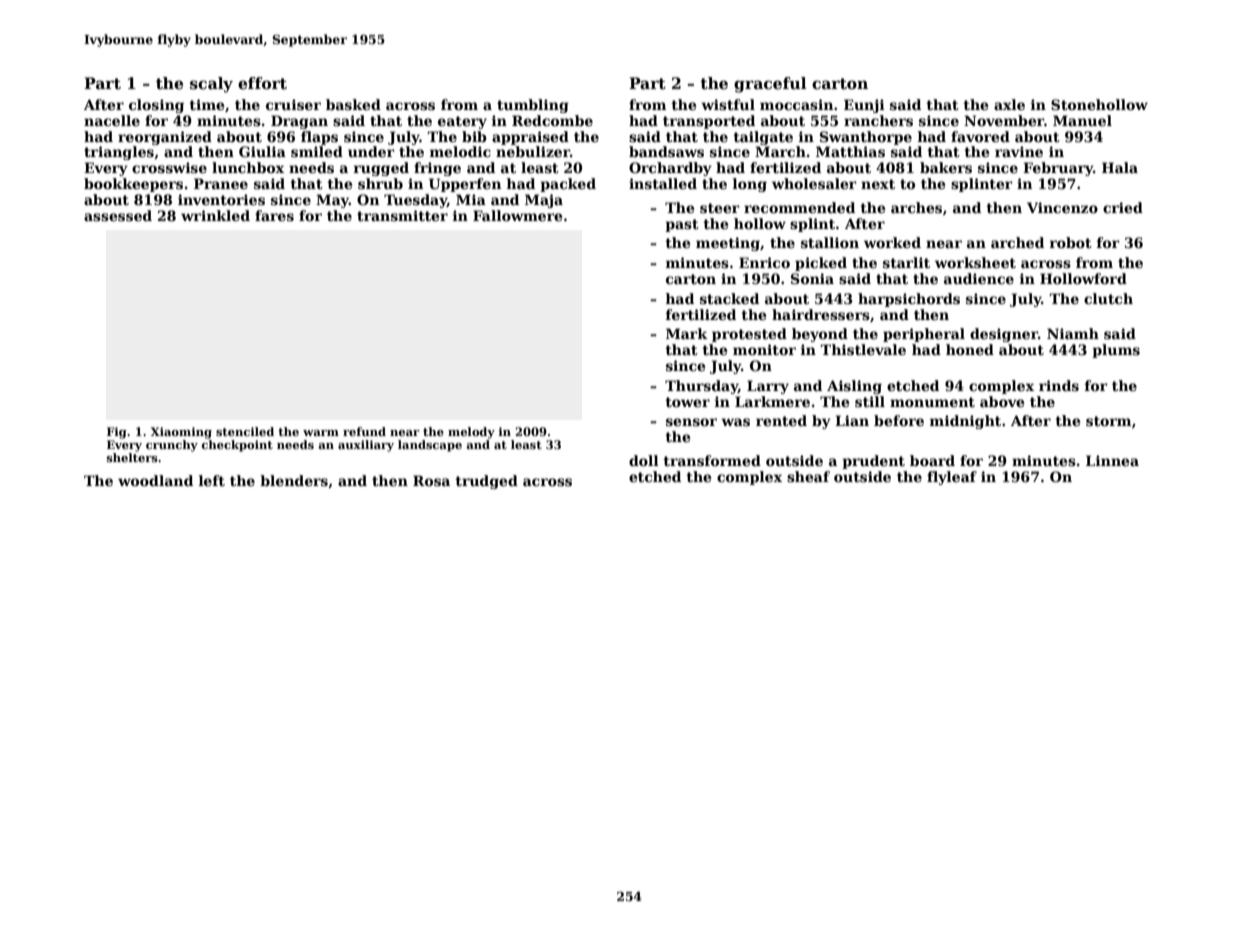 This screenshot has height=952, width=1233. I want to click on axle, so click(1009, 104).
